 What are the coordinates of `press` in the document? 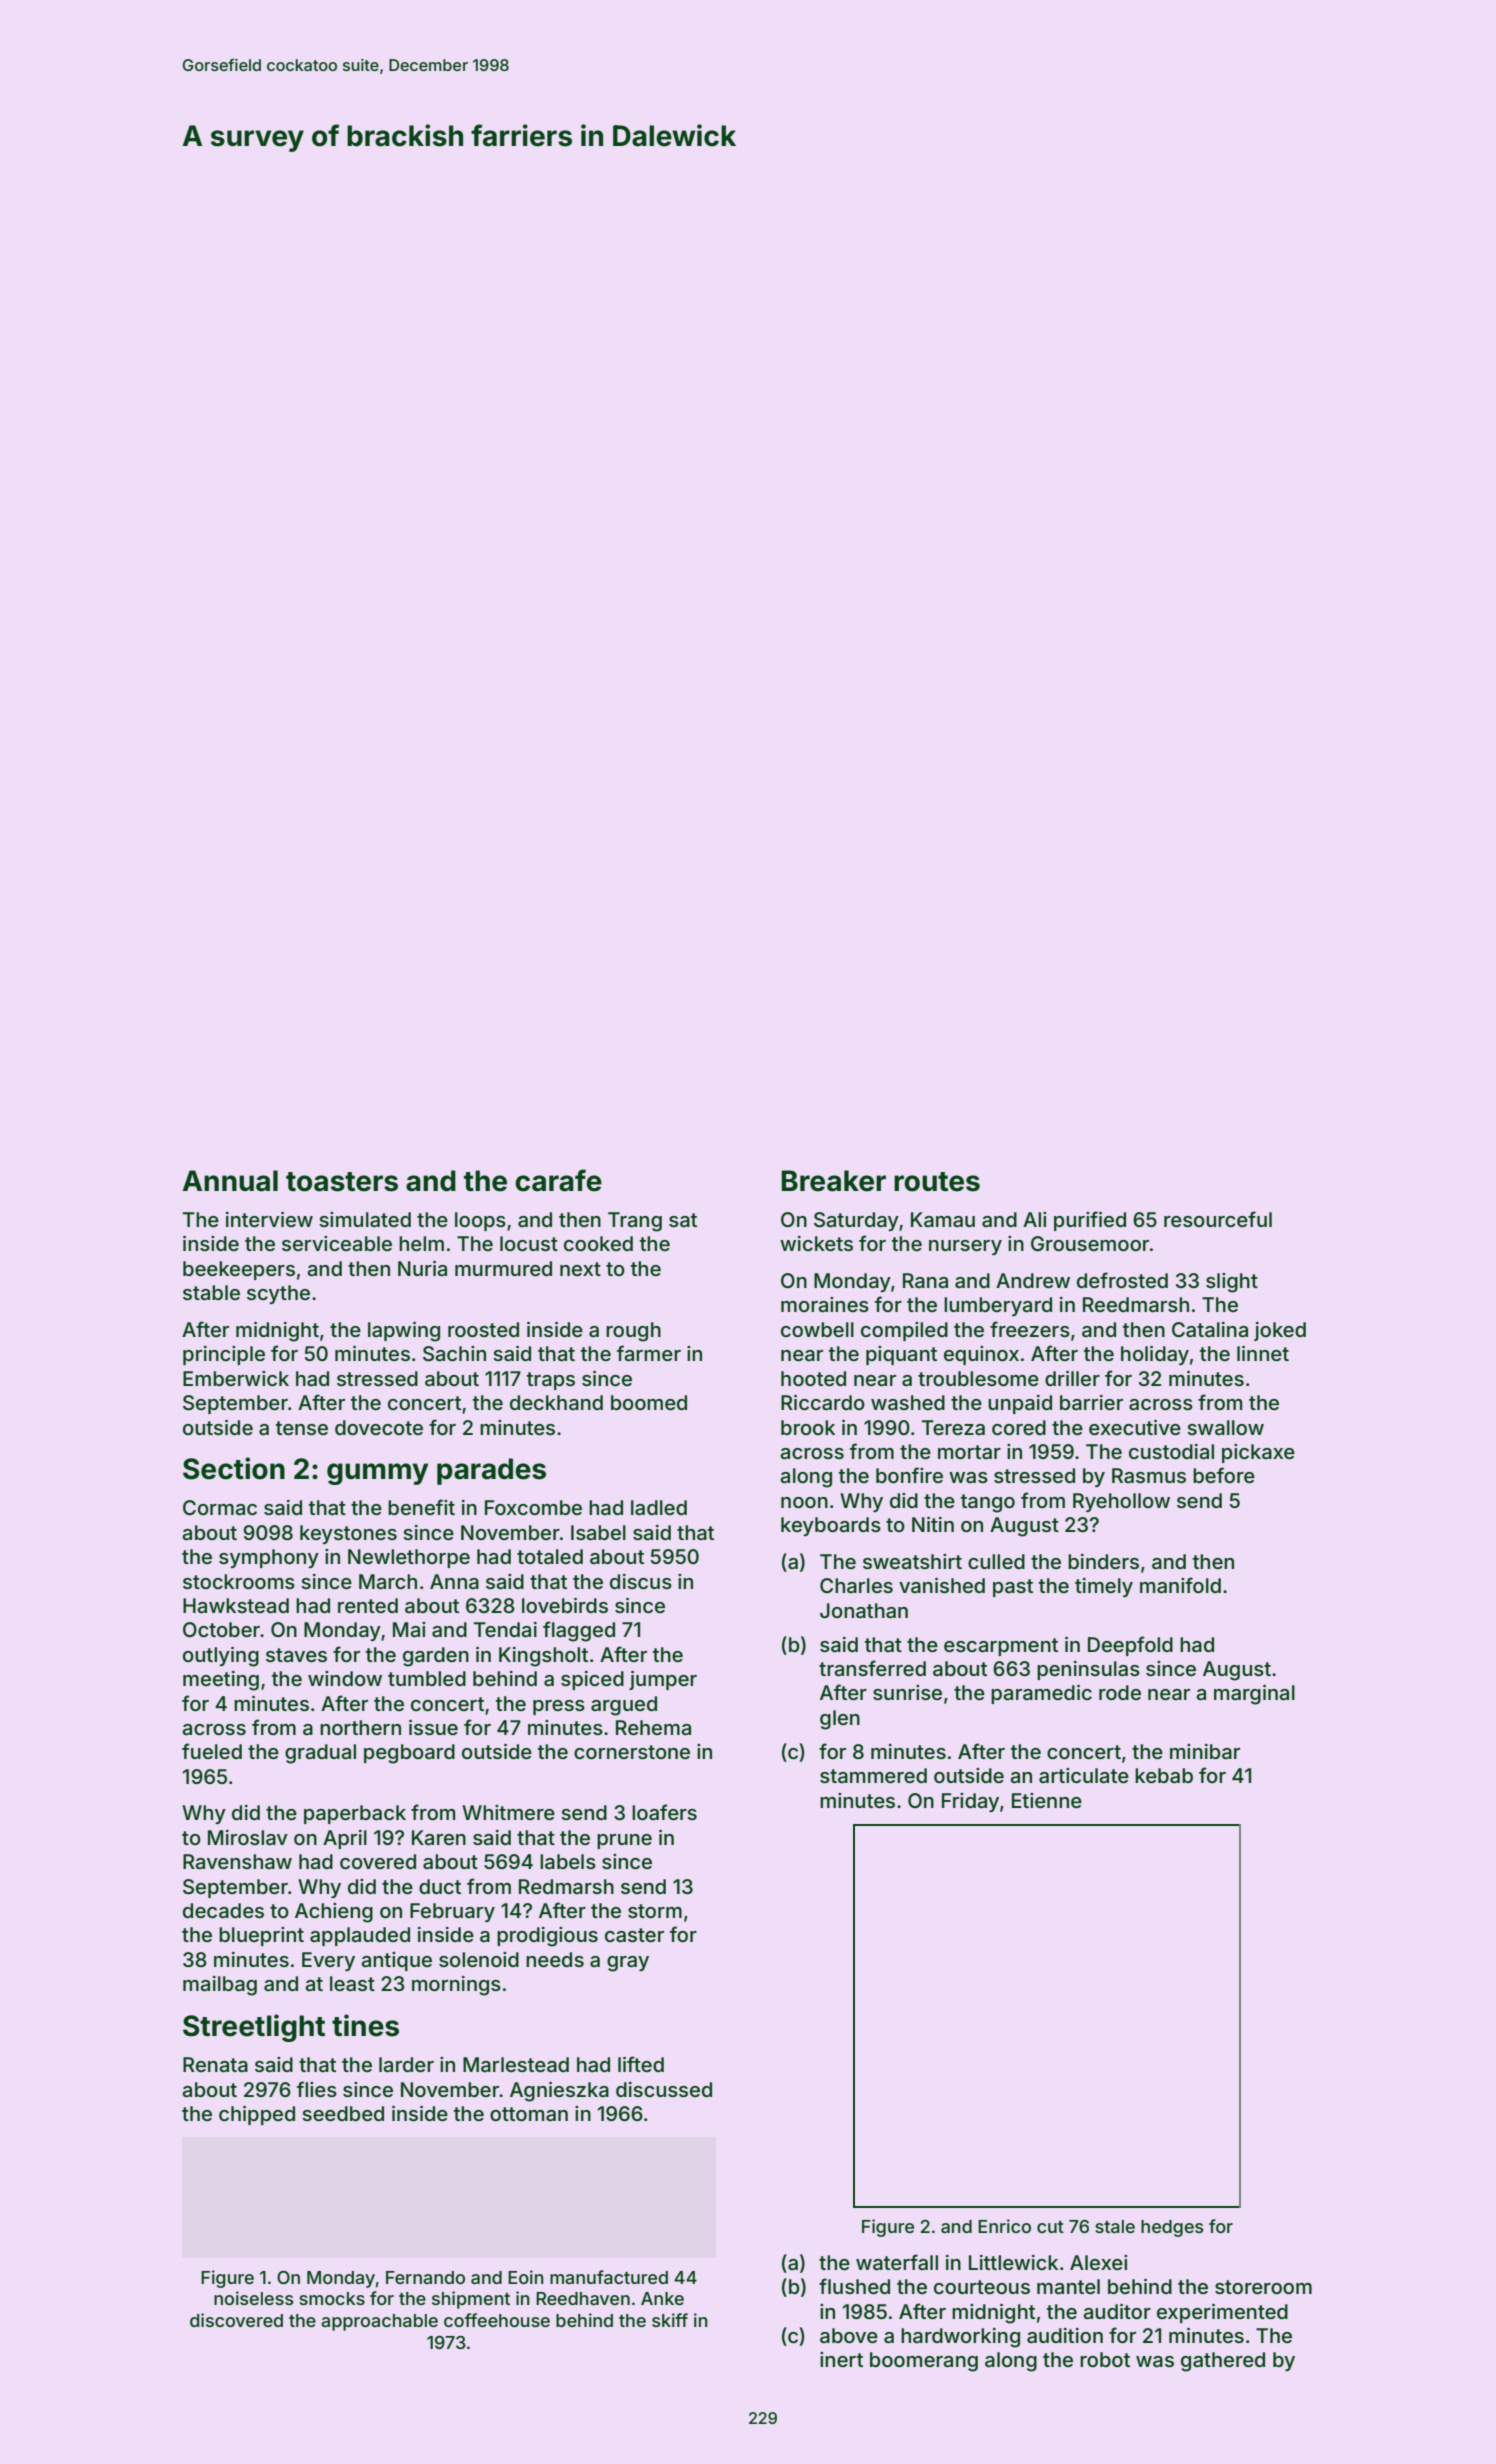 It's located at (559, 1707).
